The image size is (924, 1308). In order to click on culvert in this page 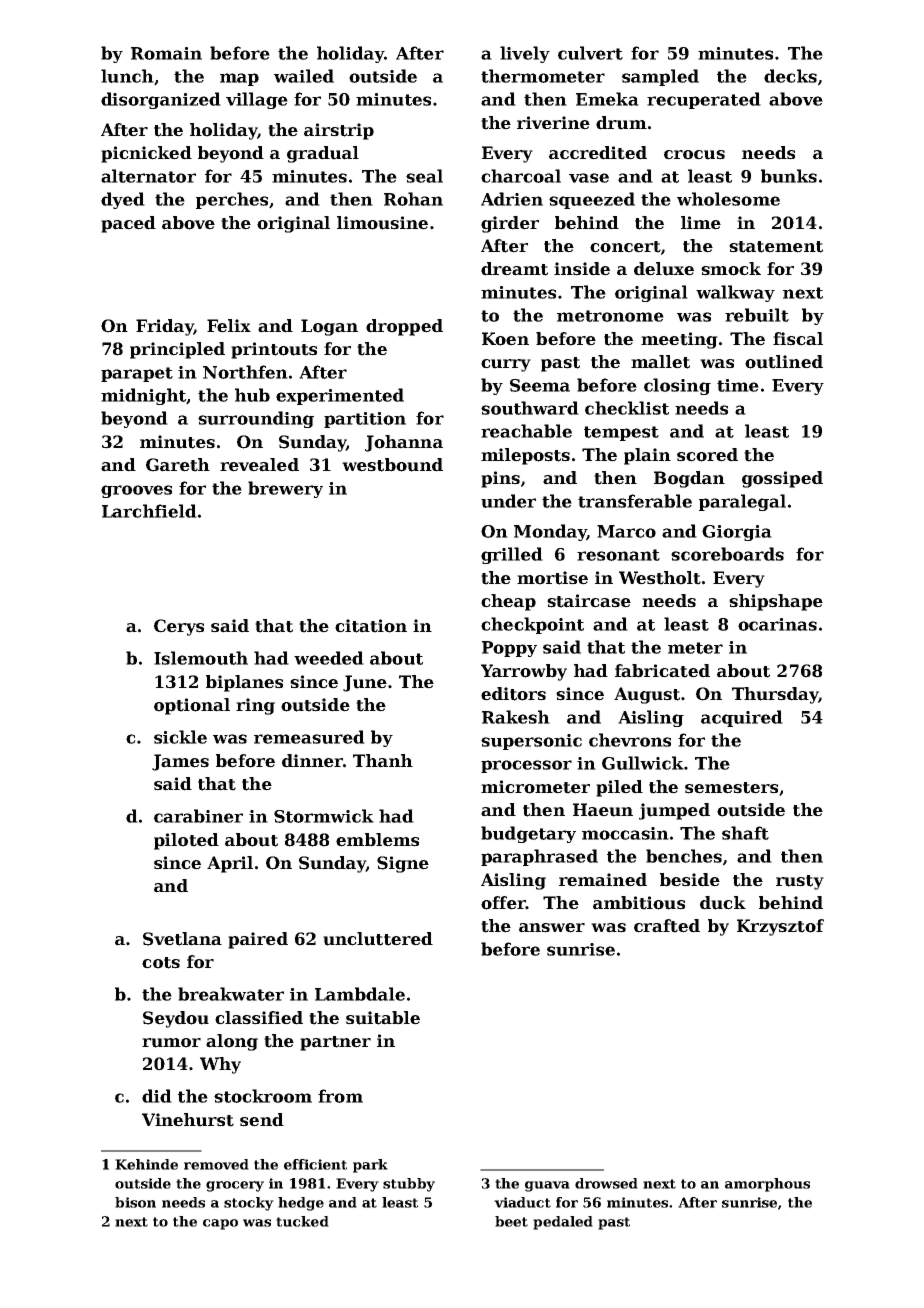, I will do `click(590, 53)`.
